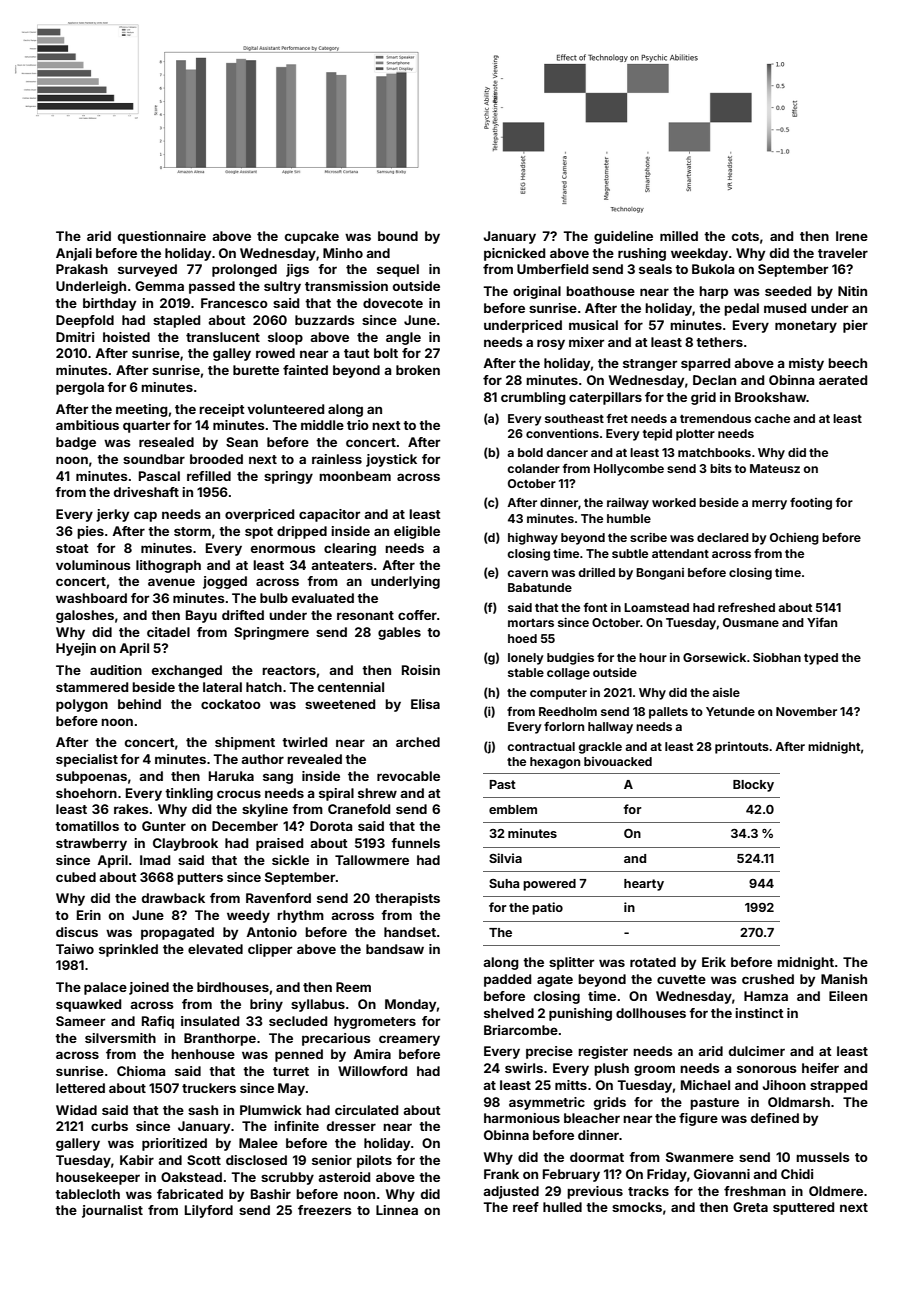 The width and height of the page is (924, 1308). Describe the element at coordinates (162, 237) in the page. I see `questionnaire` at that location.
